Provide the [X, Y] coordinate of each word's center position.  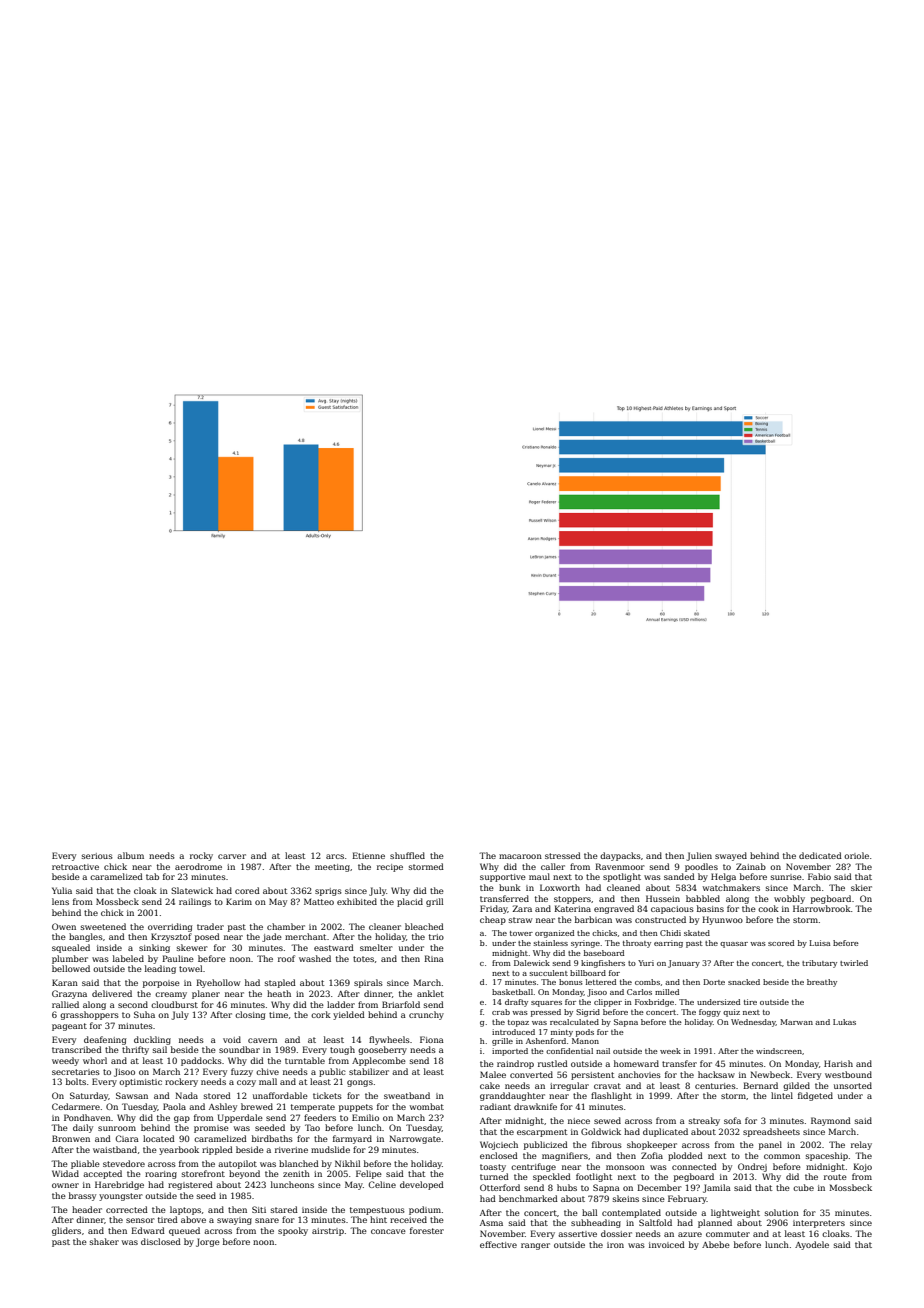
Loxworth [560, 887]
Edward [148, 1230]
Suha [144, 1014]
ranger [535, 1246]
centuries [715, 1086]
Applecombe [379, 1061]
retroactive [75, 867]
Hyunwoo [722, 920]
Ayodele [812, 1245]
